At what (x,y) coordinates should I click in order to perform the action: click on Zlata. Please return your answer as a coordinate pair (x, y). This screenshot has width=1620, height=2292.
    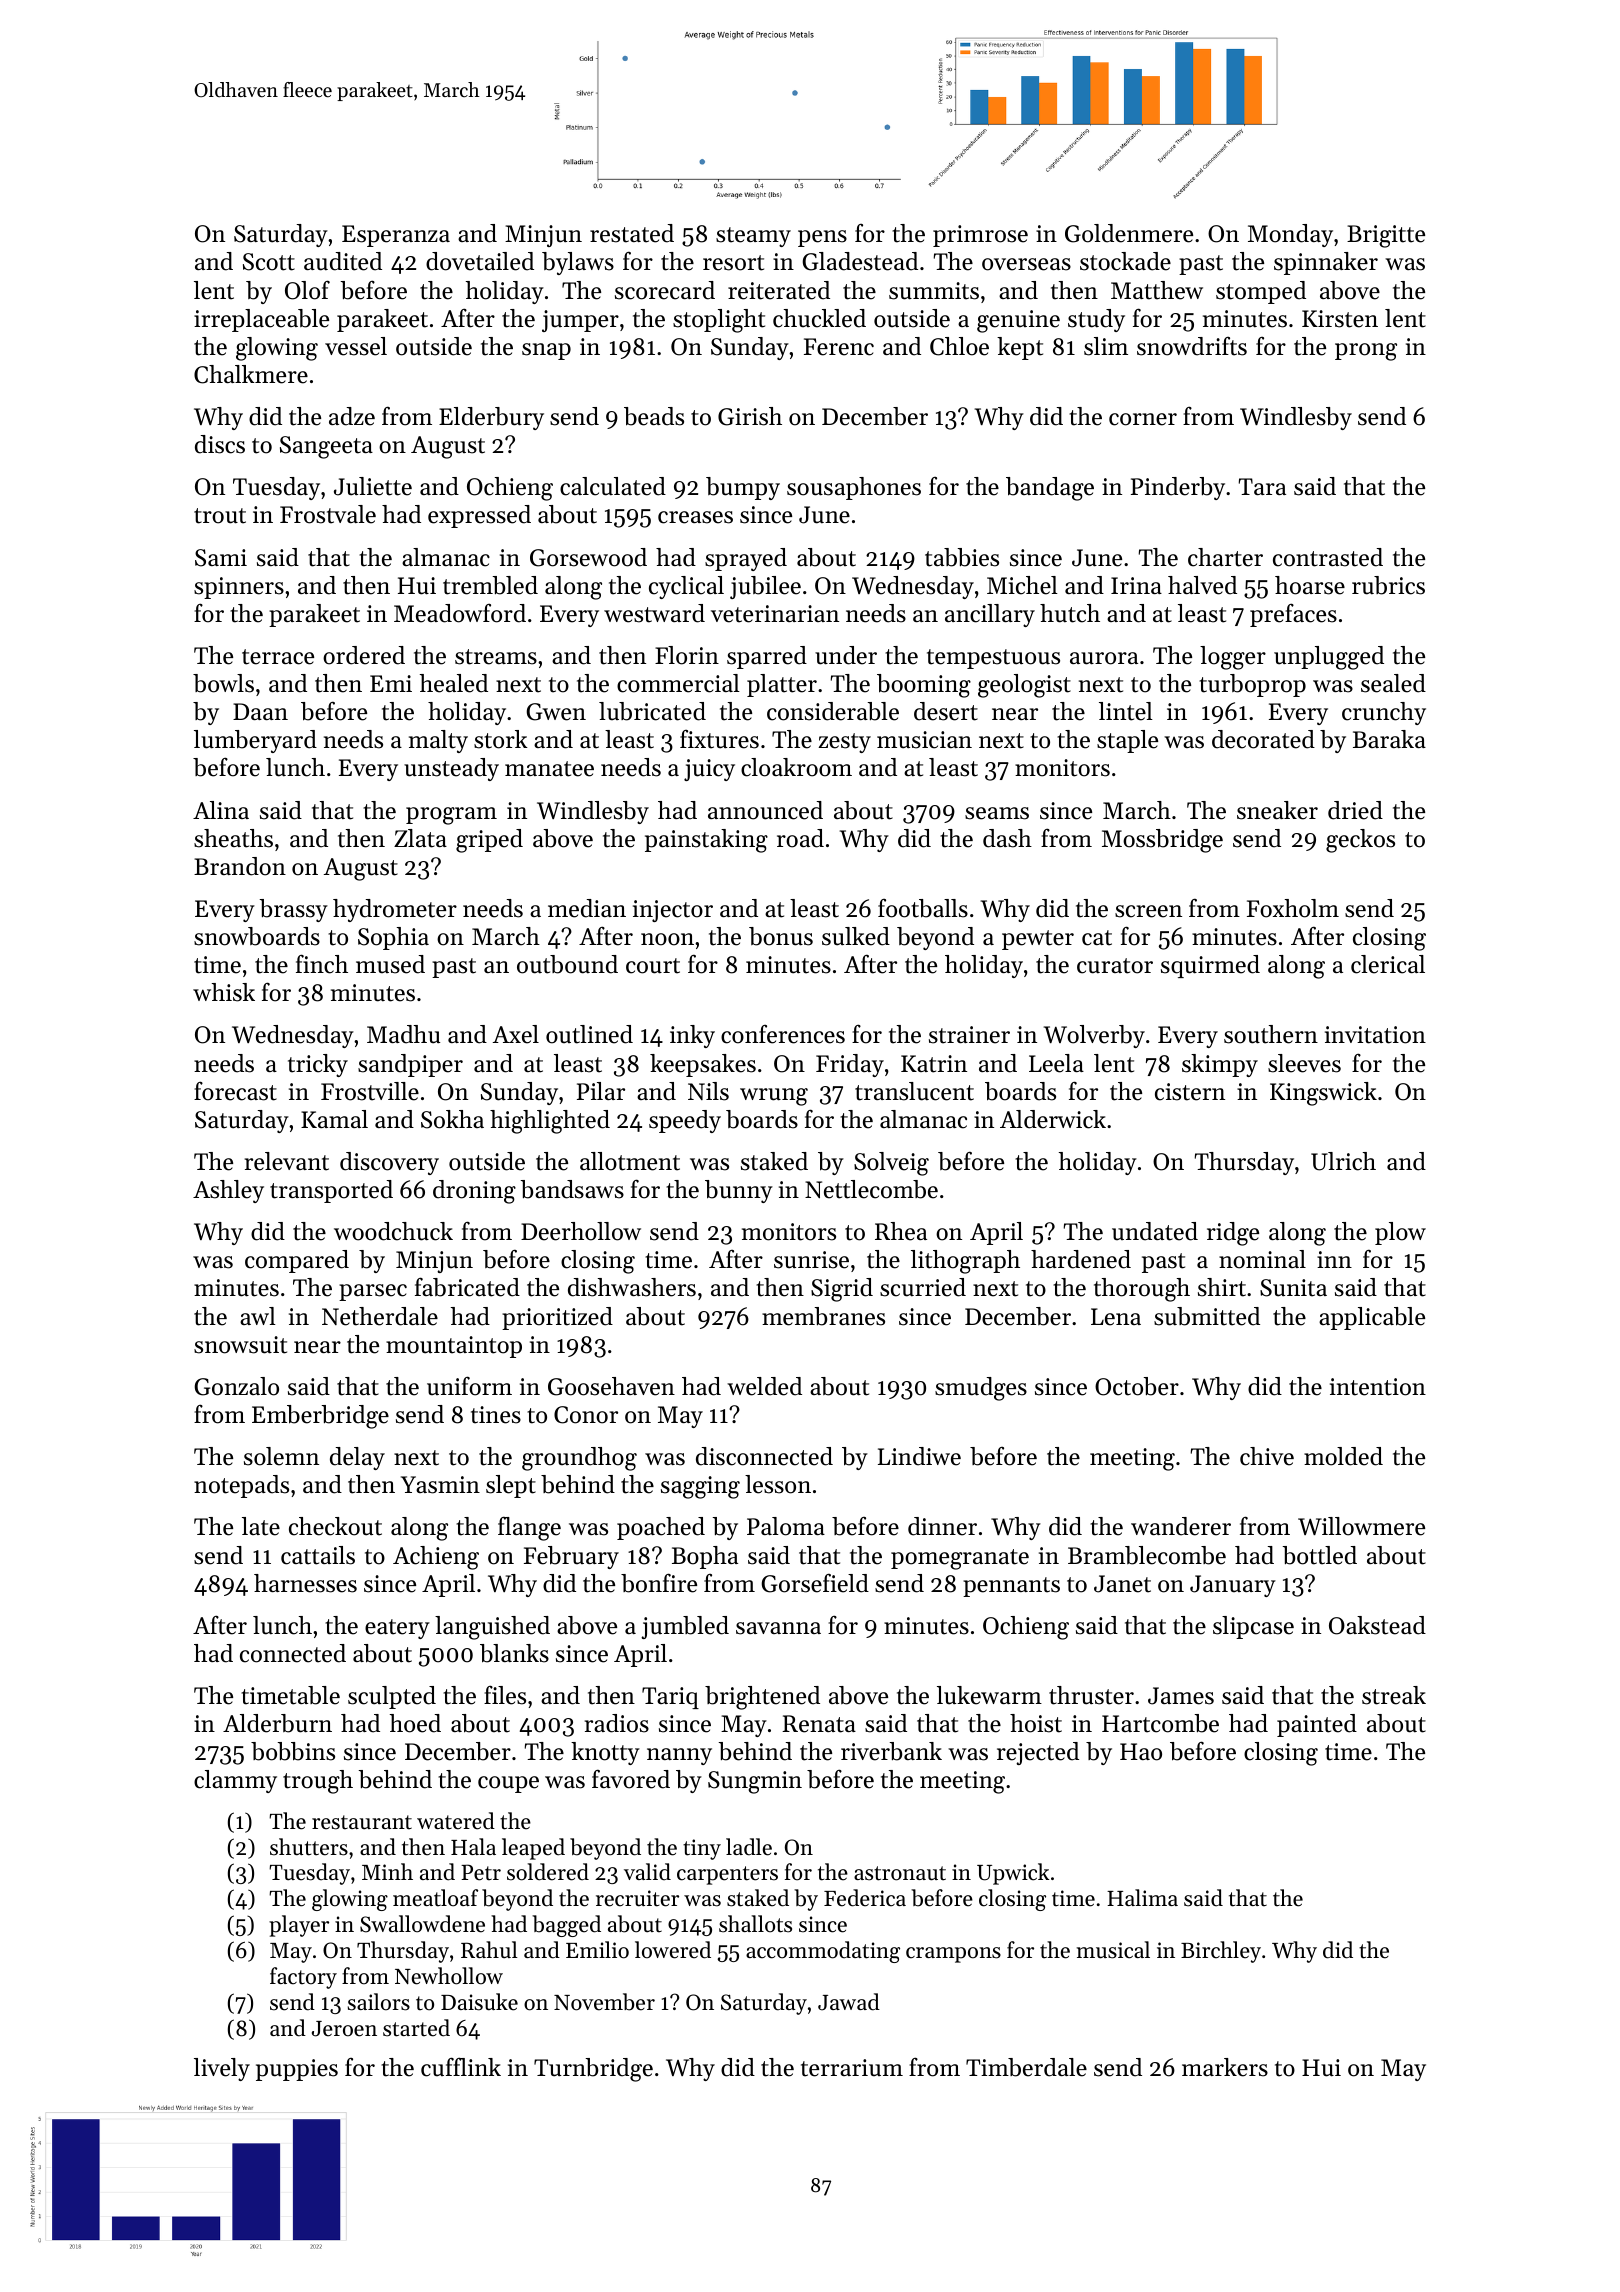
    Looking at the image, I should click on (420, 838).
